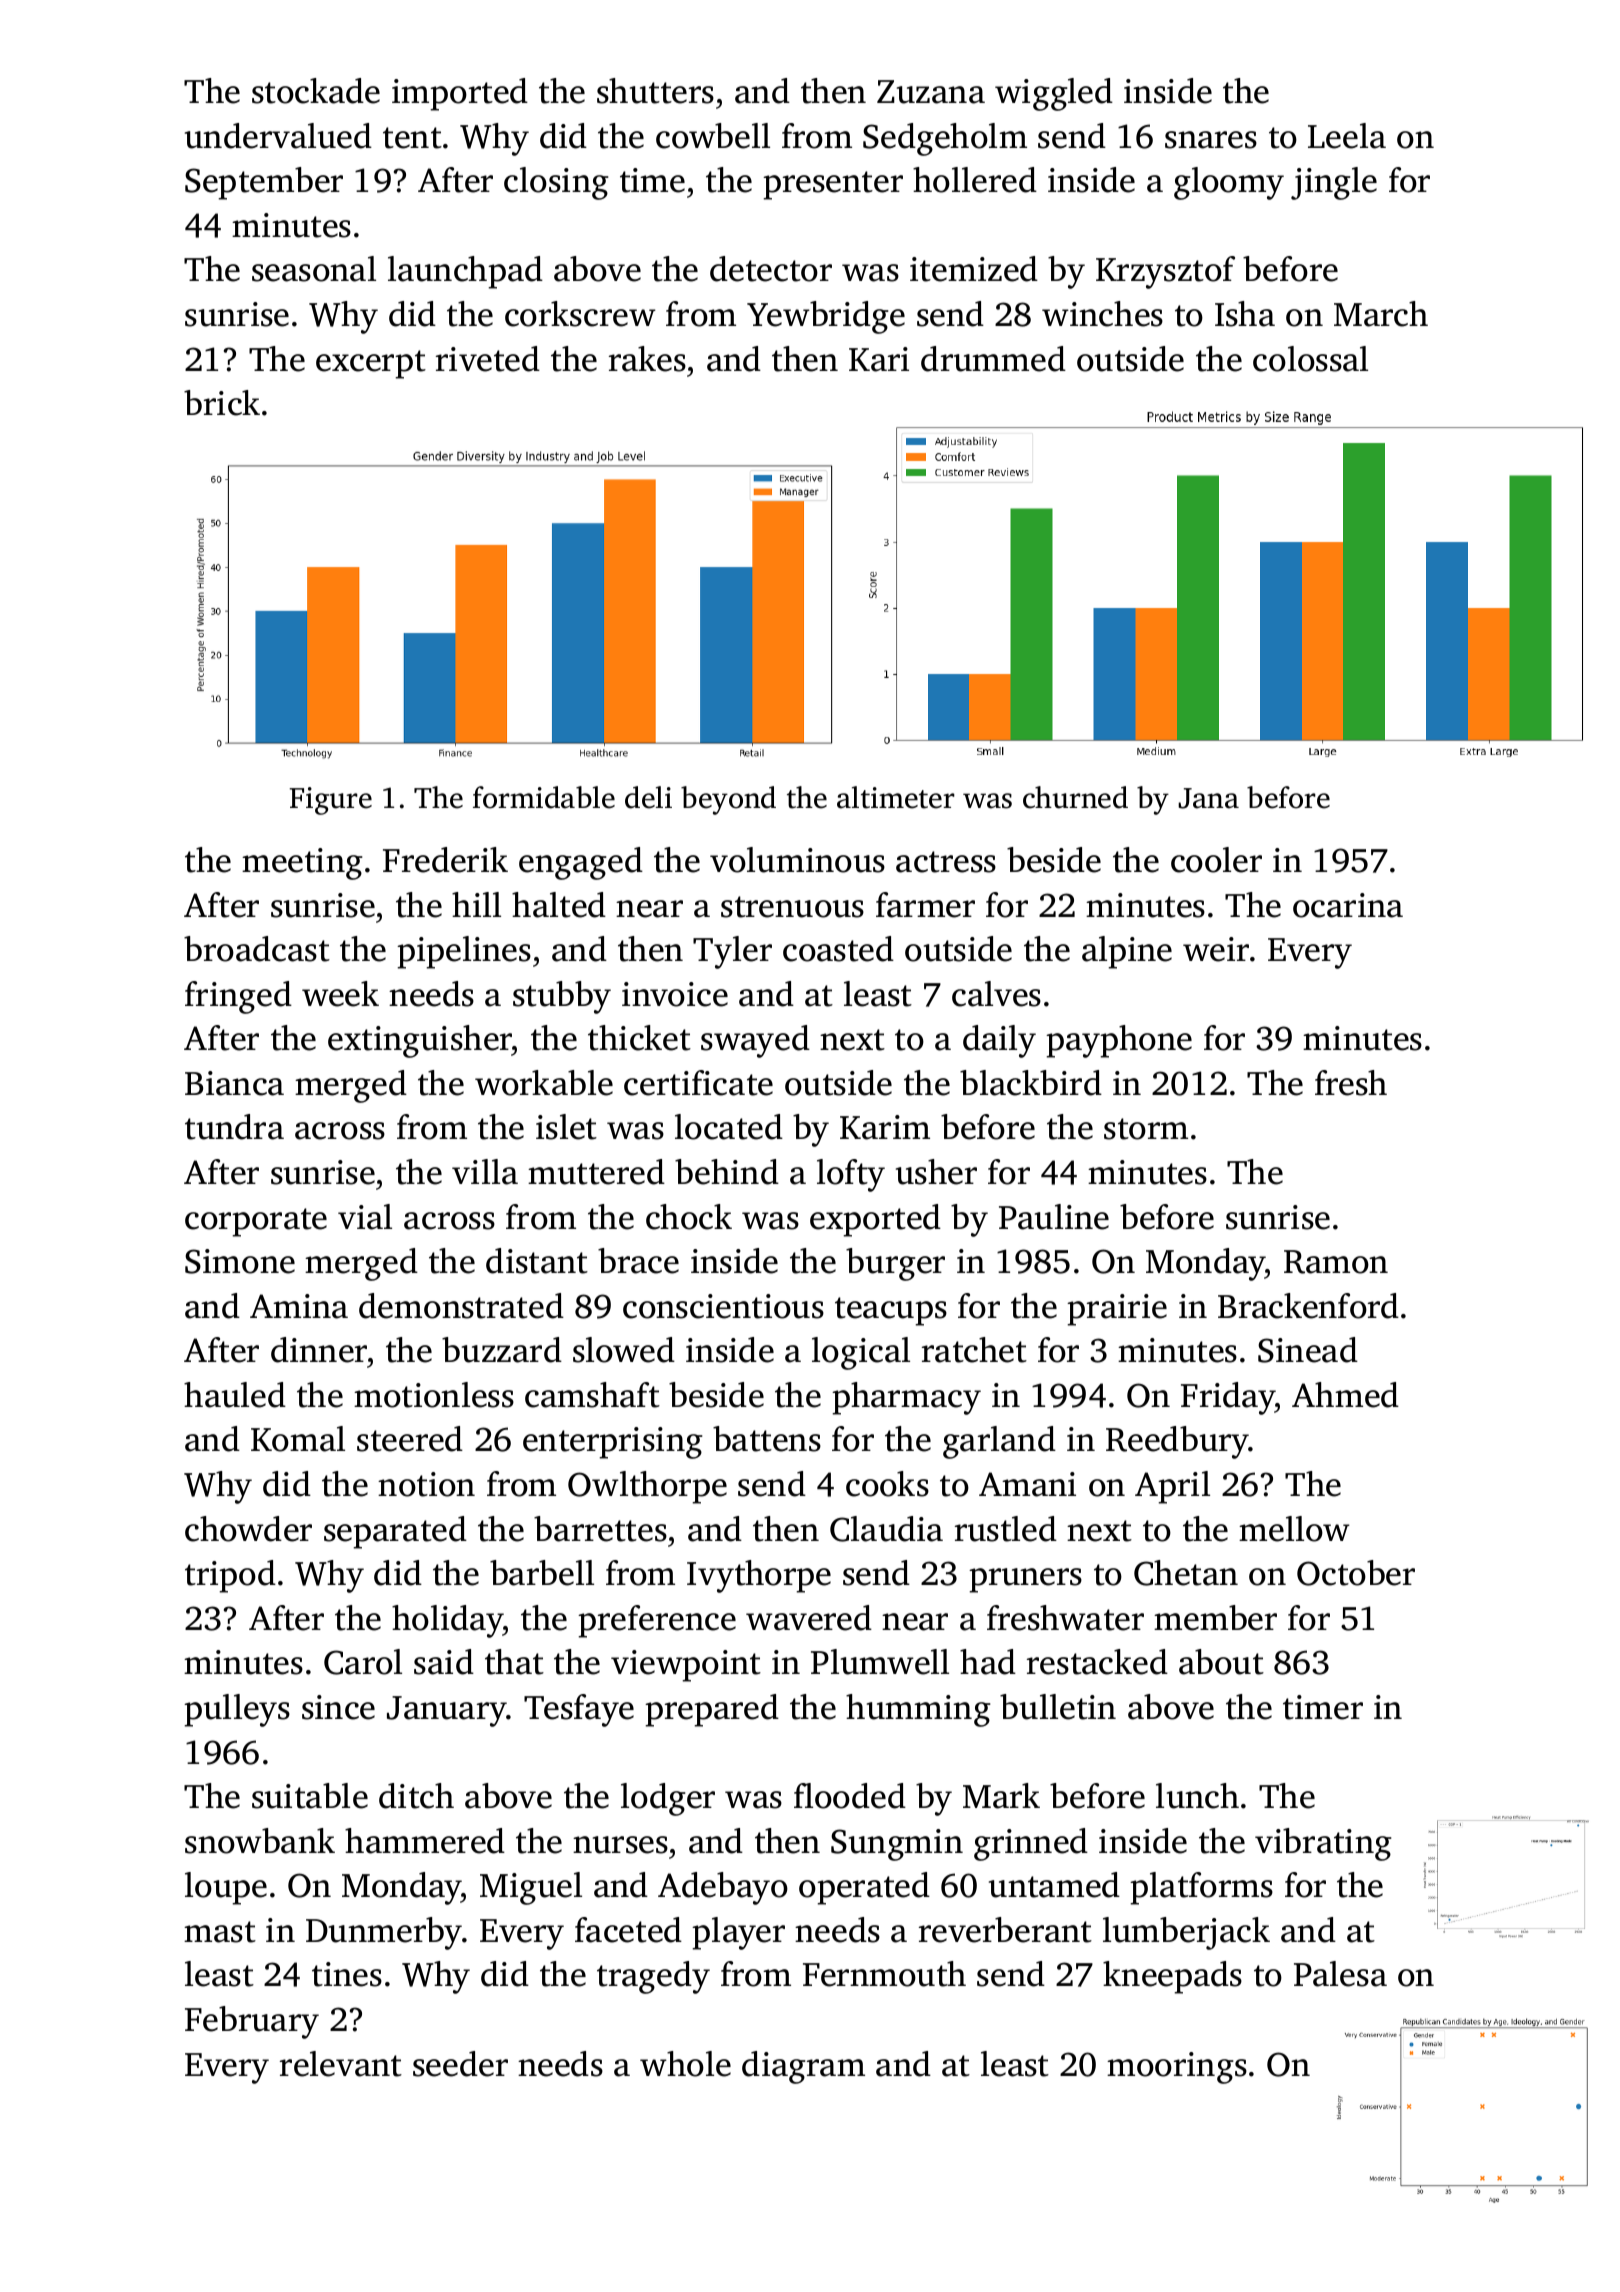 This image has height=2292, width=1620. I want to click on extinguisher, so click(420, 1041).
